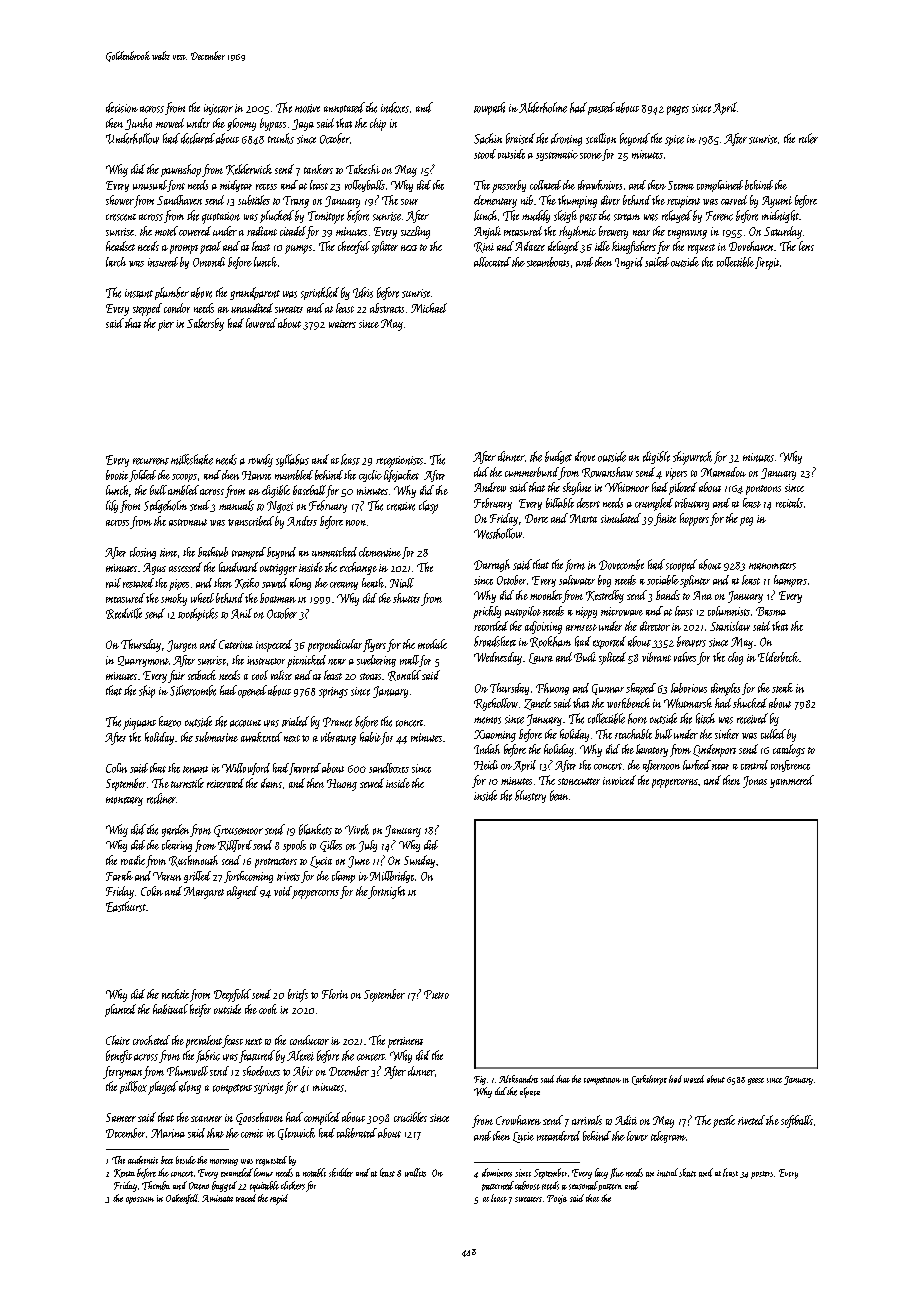 The image size is (924, 1308). I want to click on pages, so click(678, 110).
